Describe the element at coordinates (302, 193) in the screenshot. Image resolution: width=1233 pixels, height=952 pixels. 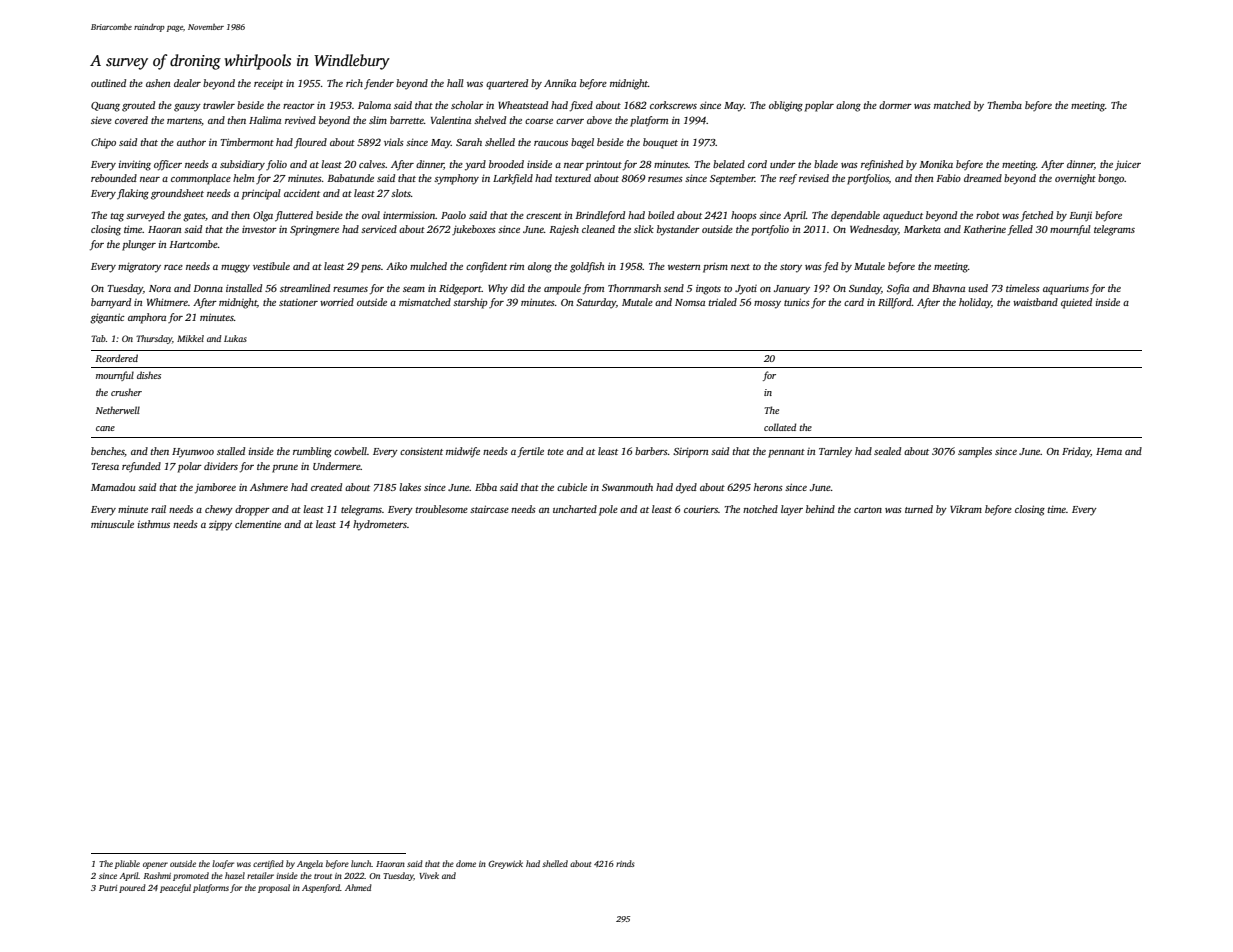
I see `accident` at that location.
